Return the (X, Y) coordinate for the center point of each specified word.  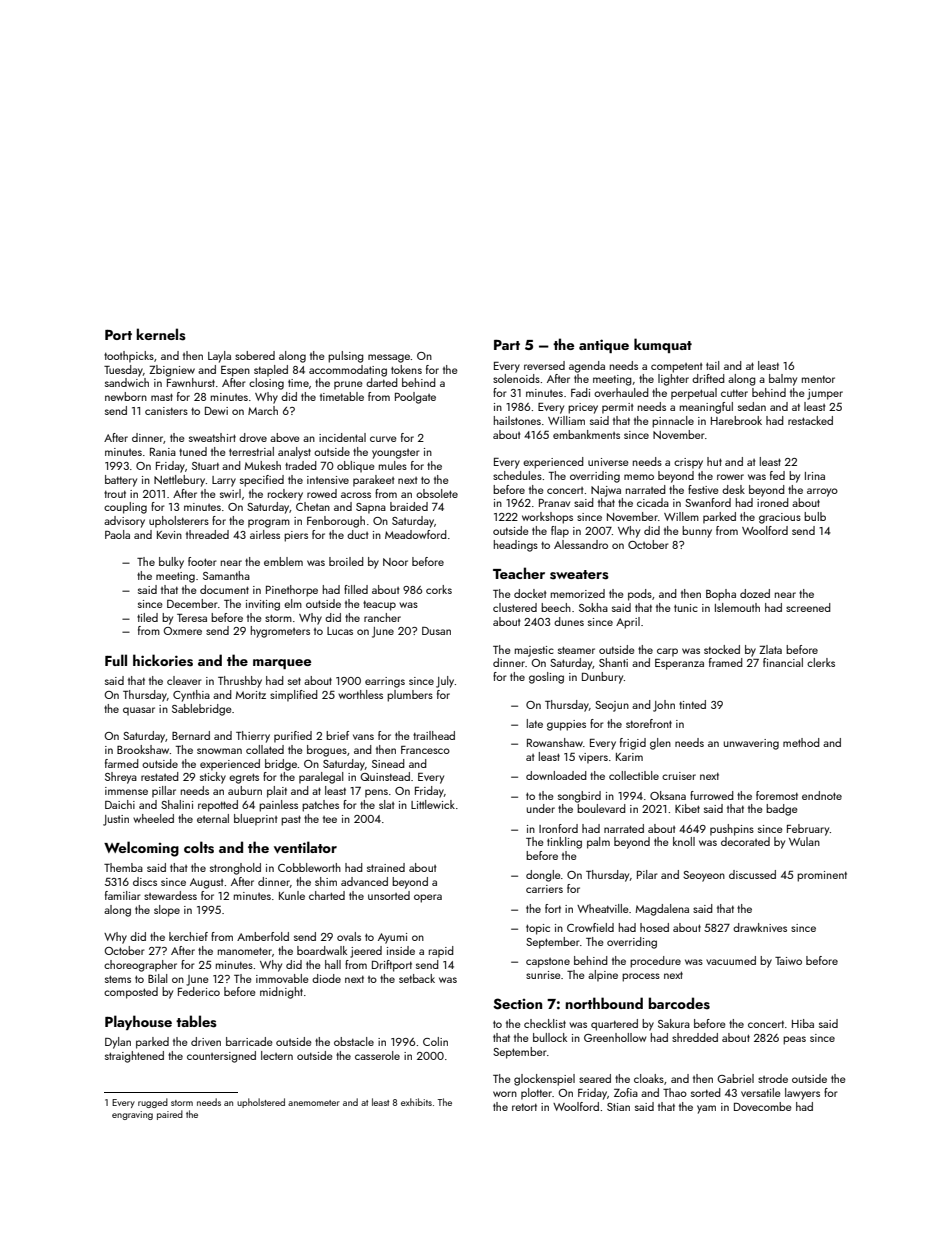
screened (808, 607)
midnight (281, 993)
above (285, 437)
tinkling (564, 843)
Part (507, 345)
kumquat (663, 345)
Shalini (177, 804)
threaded (207, 534)
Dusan (436, 631)
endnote (822, 795)
